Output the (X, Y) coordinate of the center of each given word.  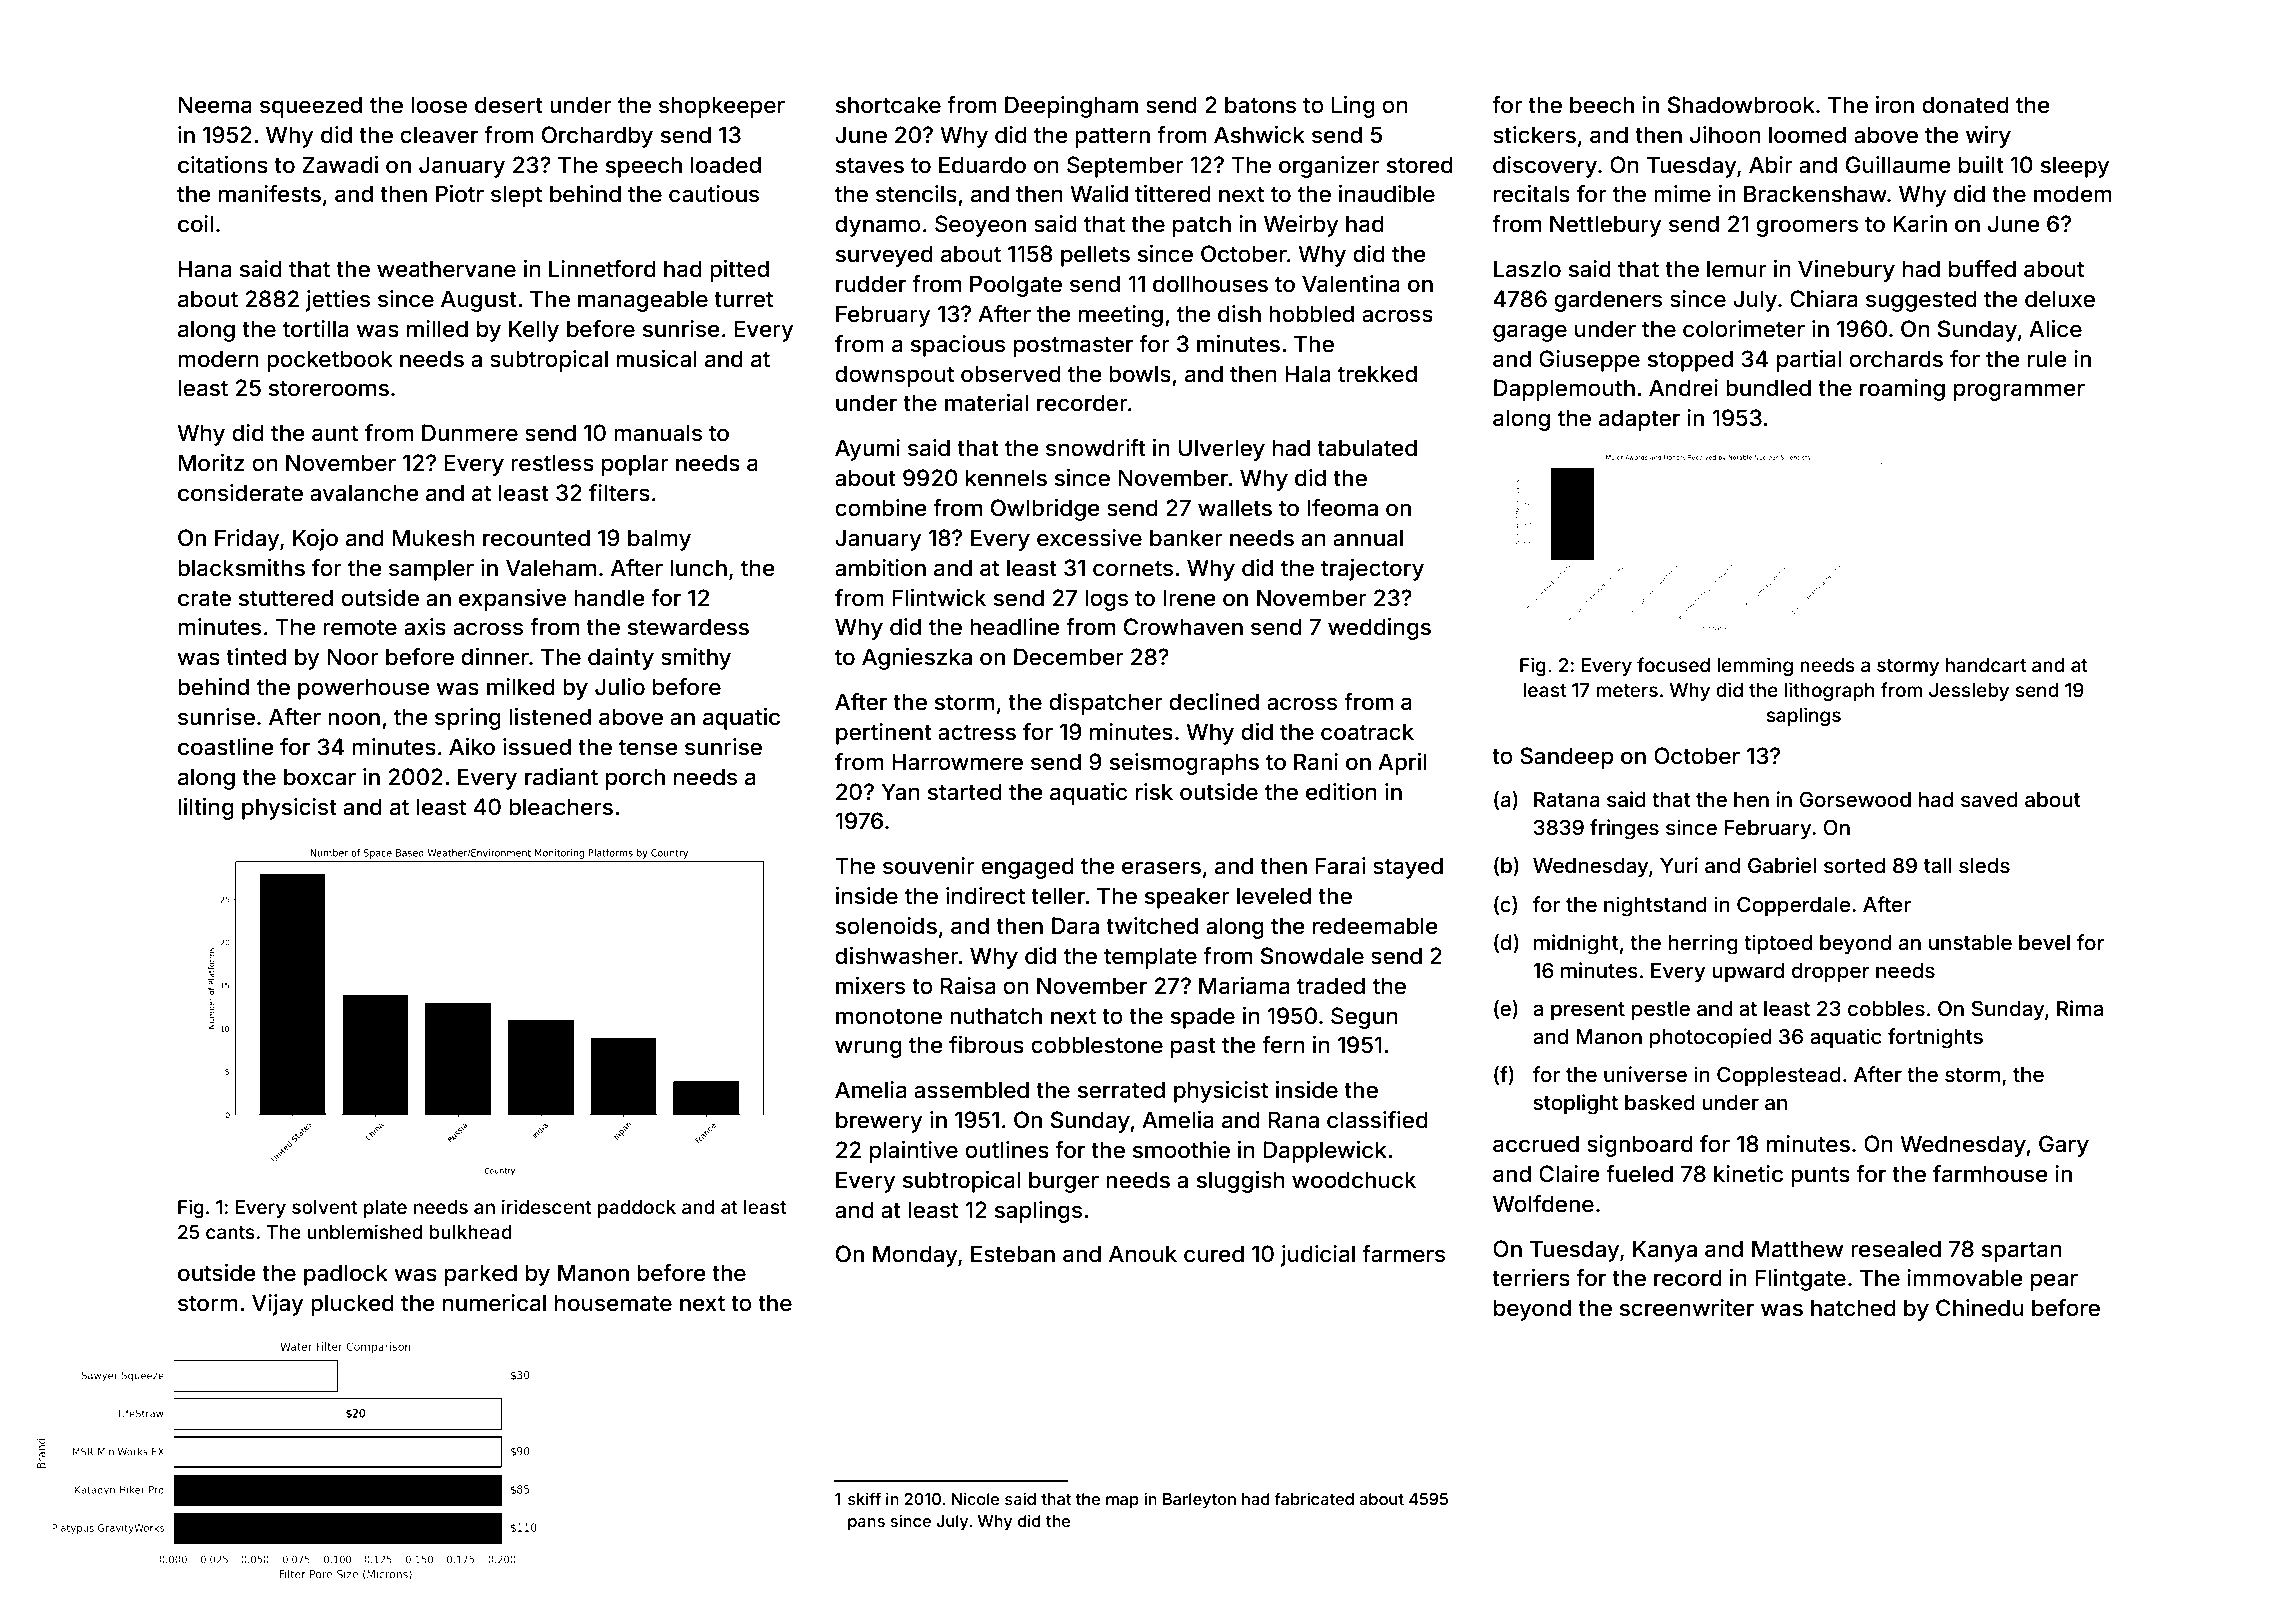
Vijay (277, 1305)
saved (1989, 799)
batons (1260, 105)
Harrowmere (957, 762)
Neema (215, 105)
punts (1820, 1177)
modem (2073, 194)
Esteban (1013, 1254)
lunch (698, 568)
